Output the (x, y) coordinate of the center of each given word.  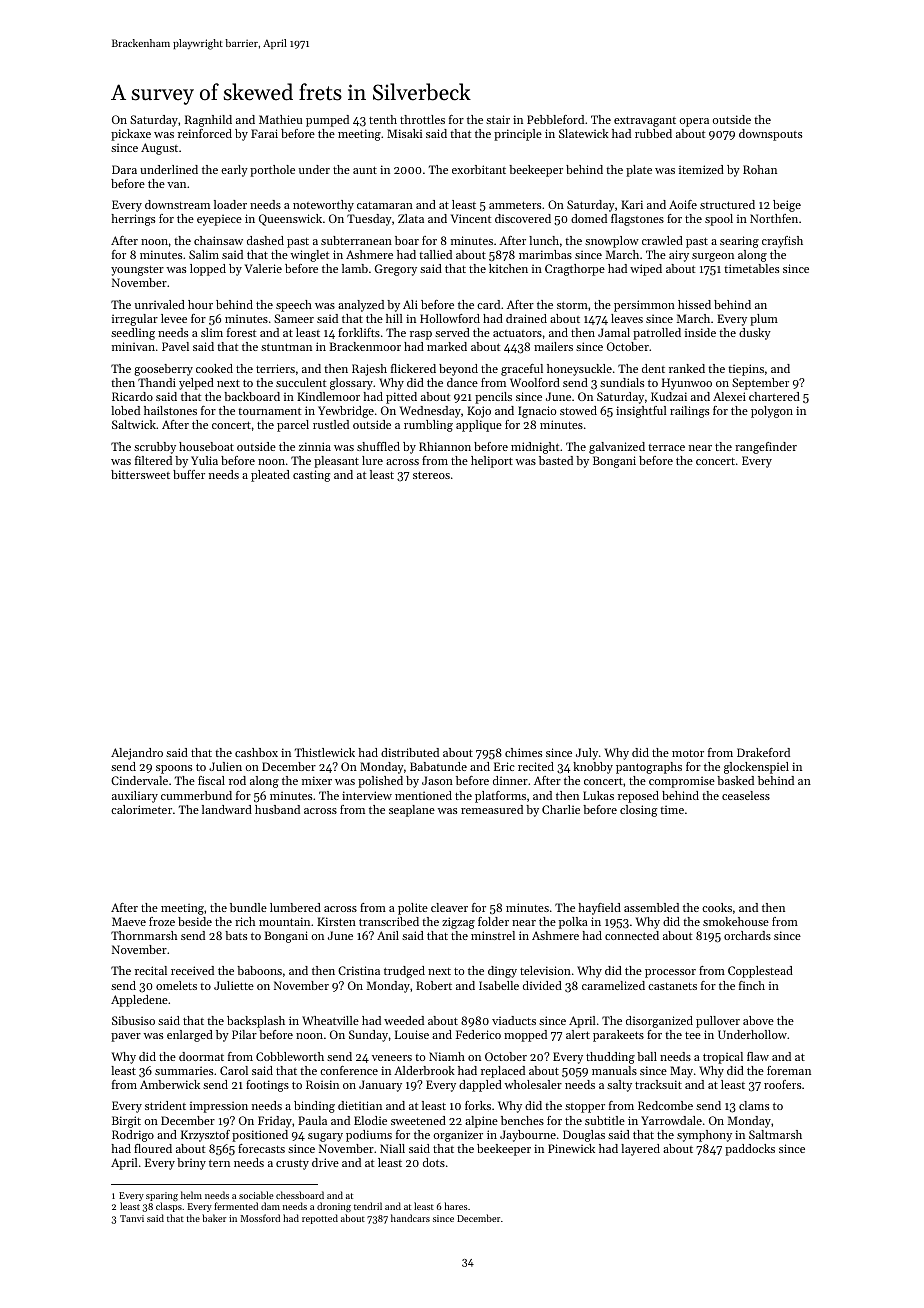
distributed (410, 752)
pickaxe (131, 135)
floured (153, 1148)
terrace (666, 447)
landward (227, 809)
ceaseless (746, 795)
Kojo (479, 412)
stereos (431, 475)
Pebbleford (555, 119)
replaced (503, 1072)
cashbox (256, 752)
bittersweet (140, 474)
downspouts (770, 135)
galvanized (617, 448)
